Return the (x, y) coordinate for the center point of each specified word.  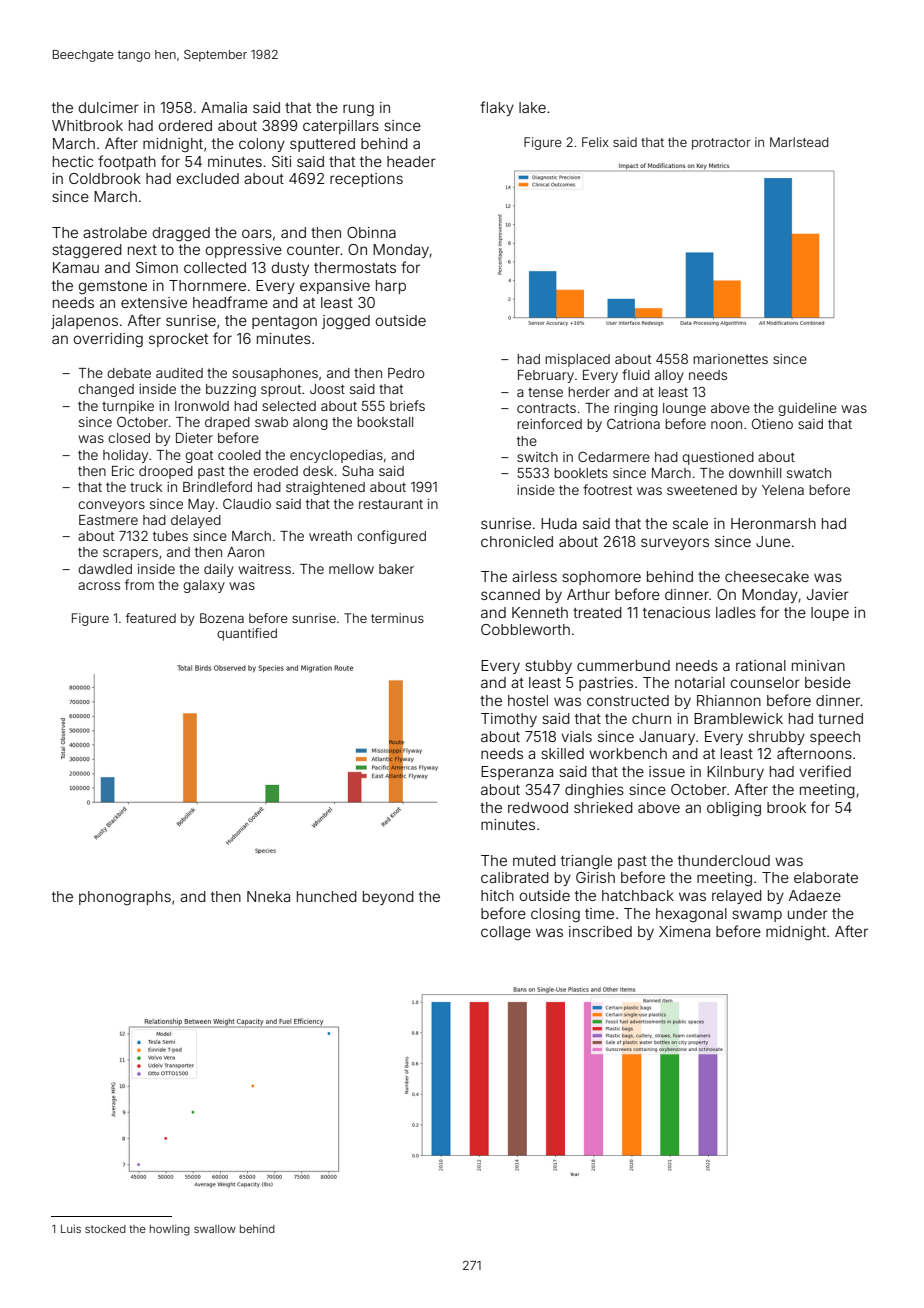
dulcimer (108, 107)
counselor (765, 682)
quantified (247, 634)
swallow (215, 1229)
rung (358, 110)
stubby (548, 667)
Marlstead (799, 142)
